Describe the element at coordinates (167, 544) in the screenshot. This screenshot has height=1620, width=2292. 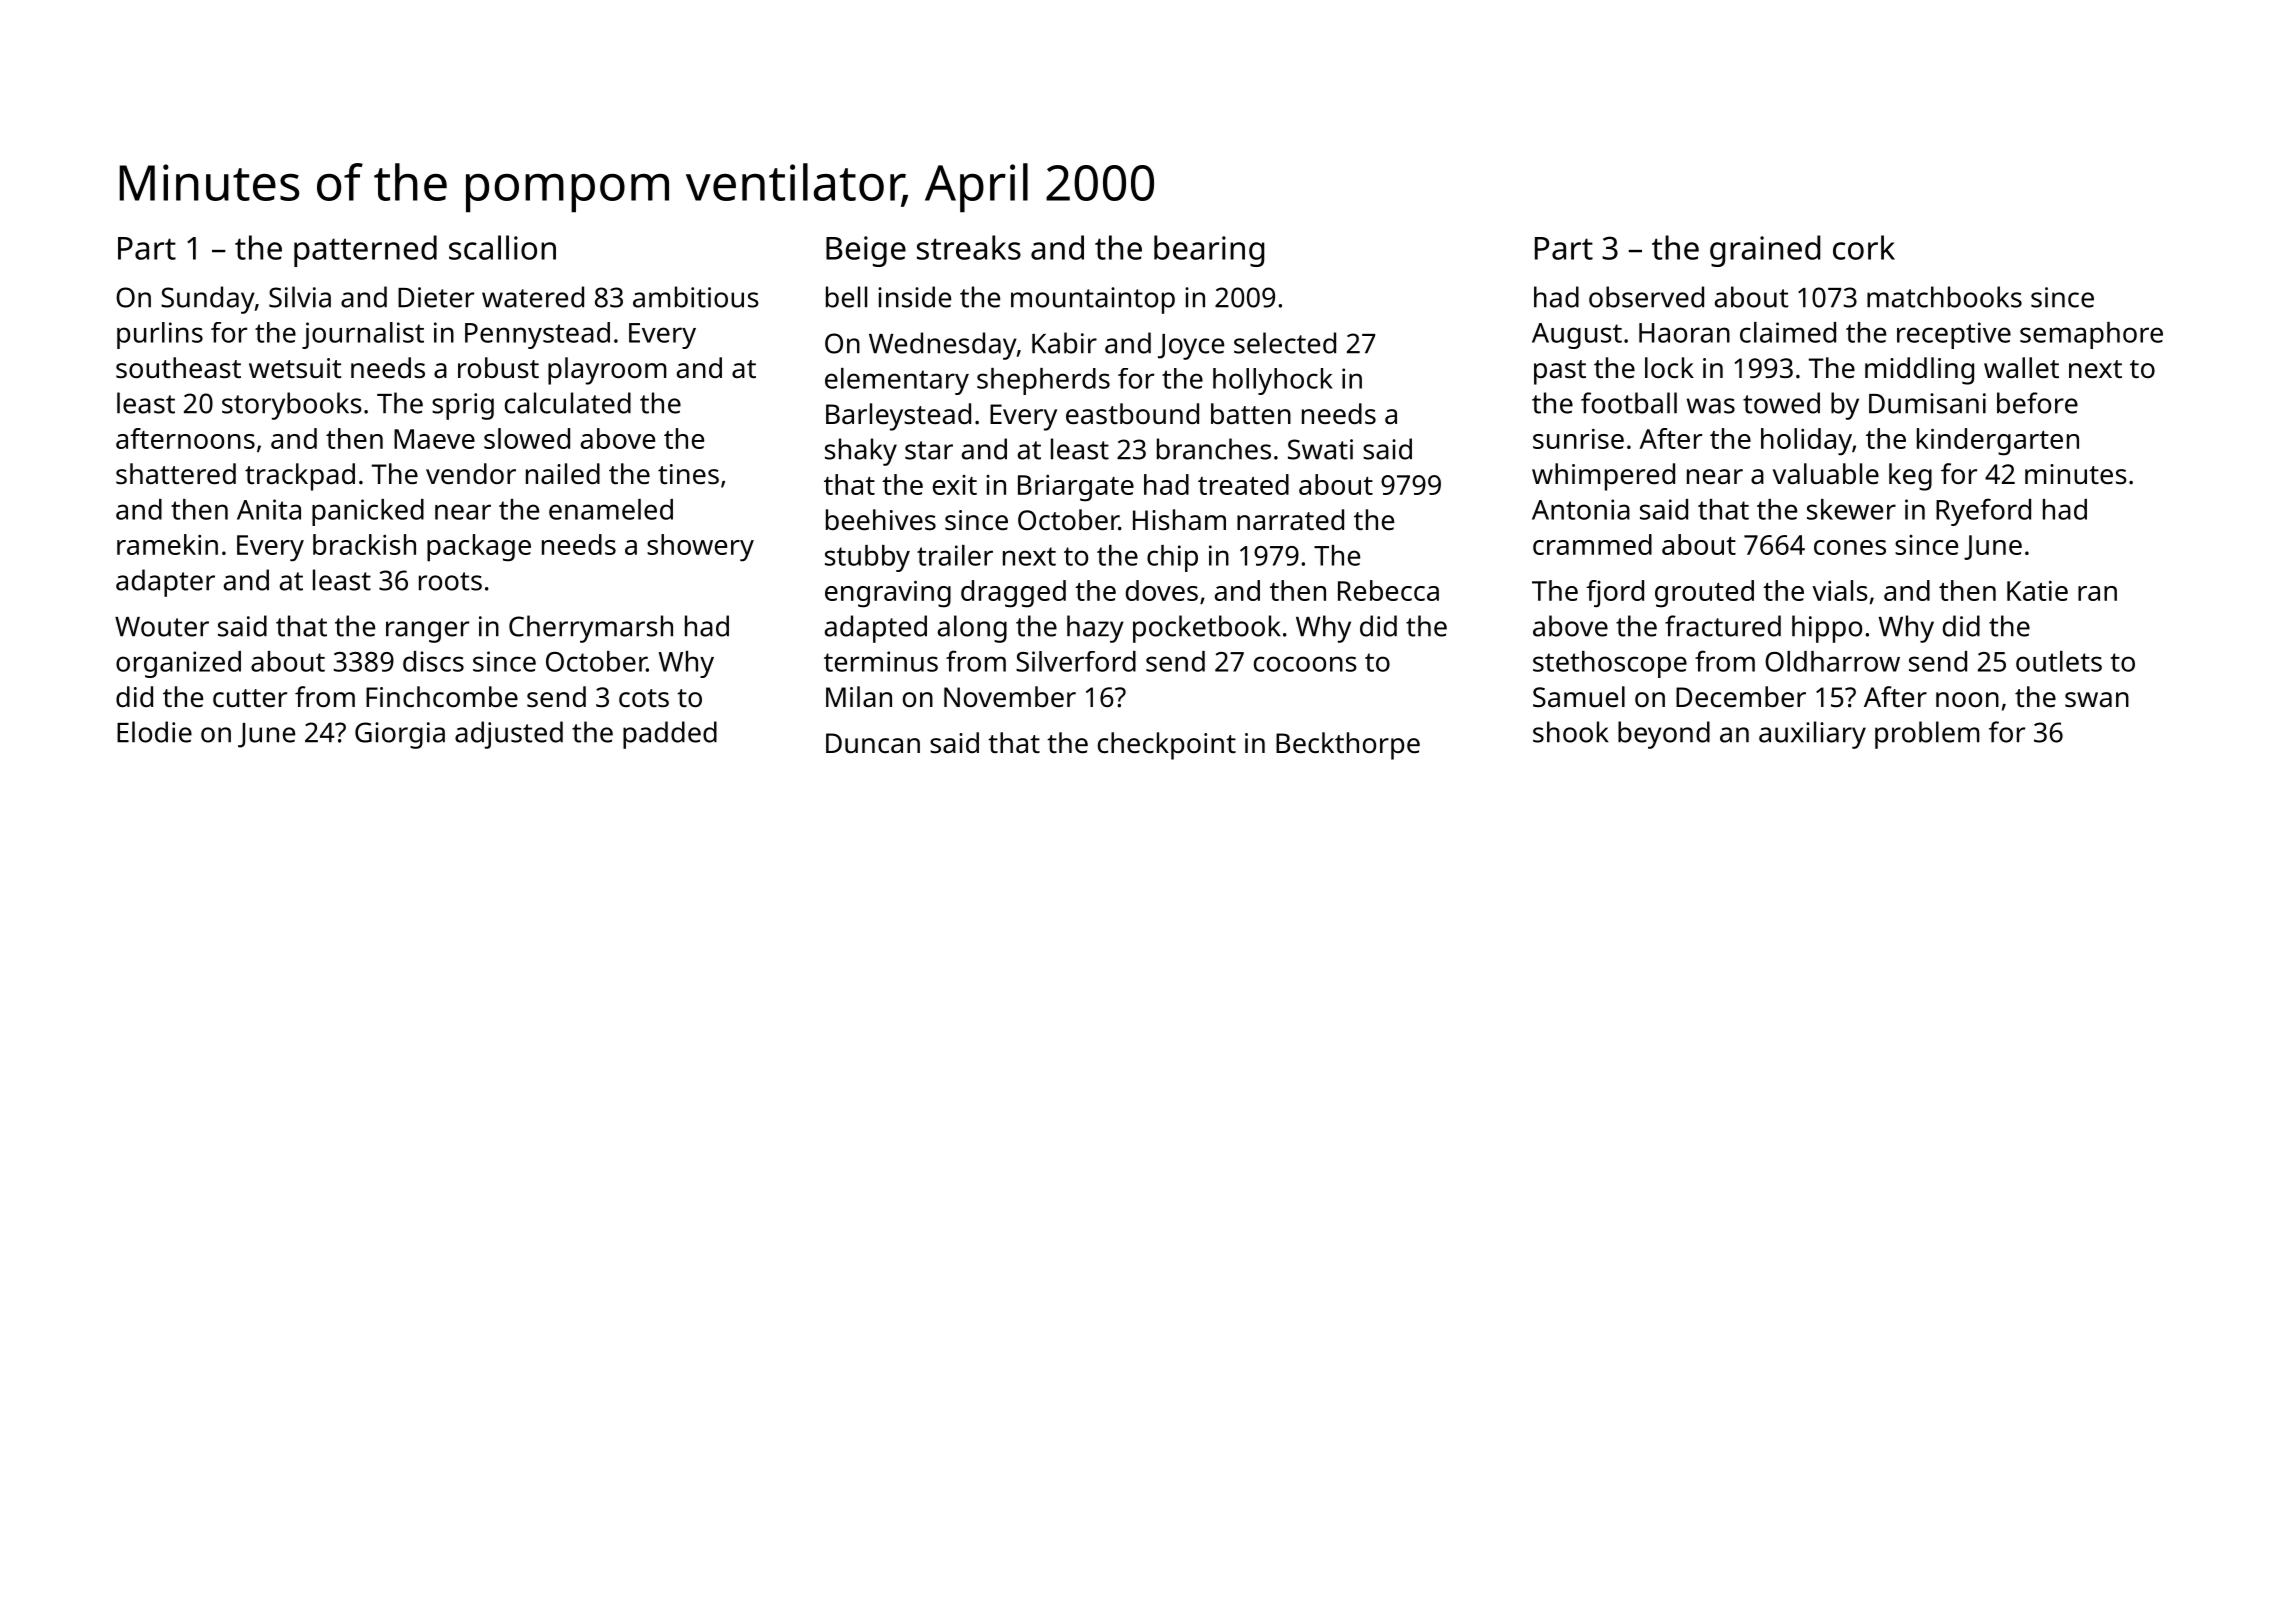
I see `ramekin` at that location.
